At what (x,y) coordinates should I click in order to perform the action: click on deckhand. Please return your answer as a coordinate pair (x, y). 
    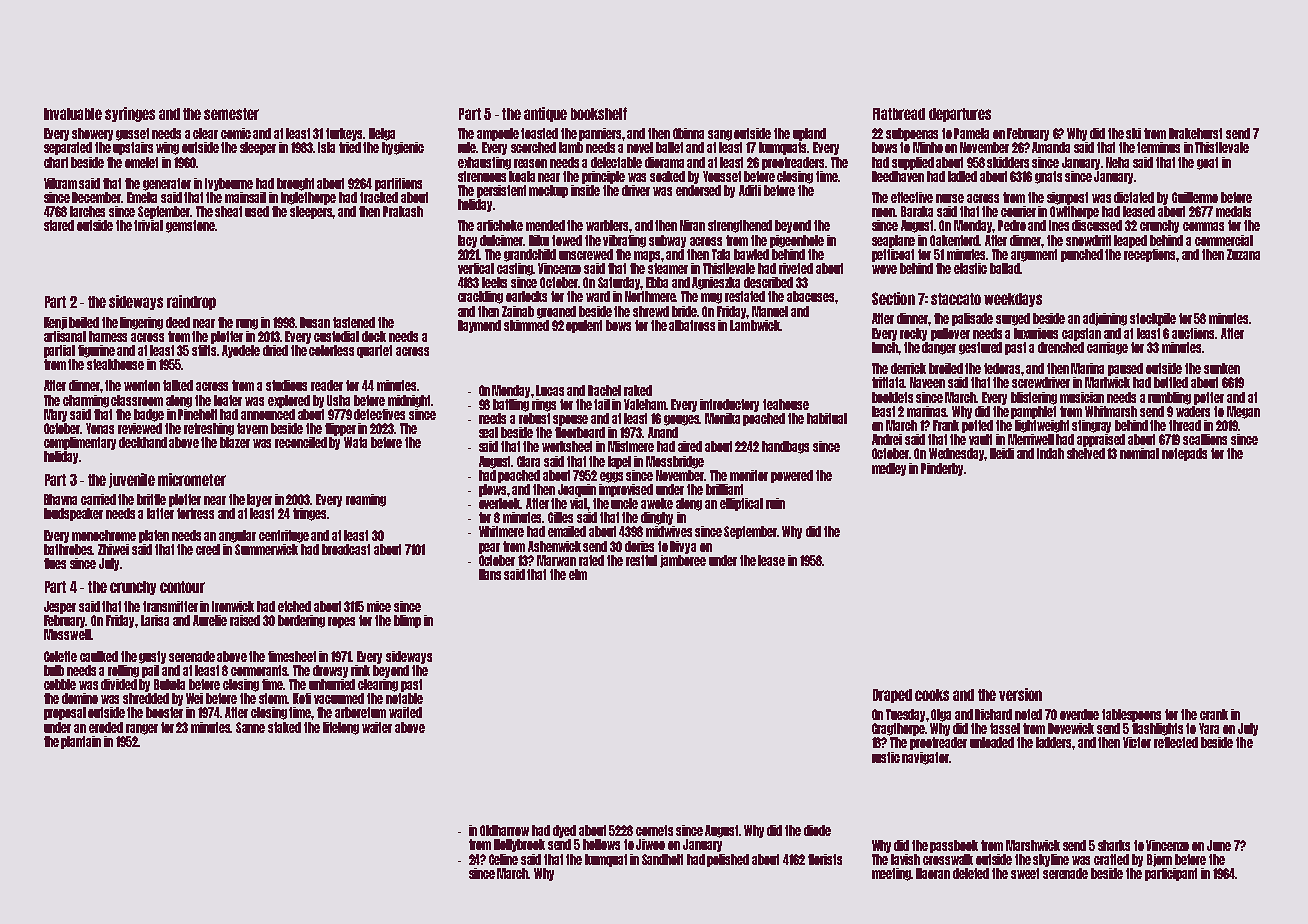
    Looking at the image, I should click on (143, 442).
